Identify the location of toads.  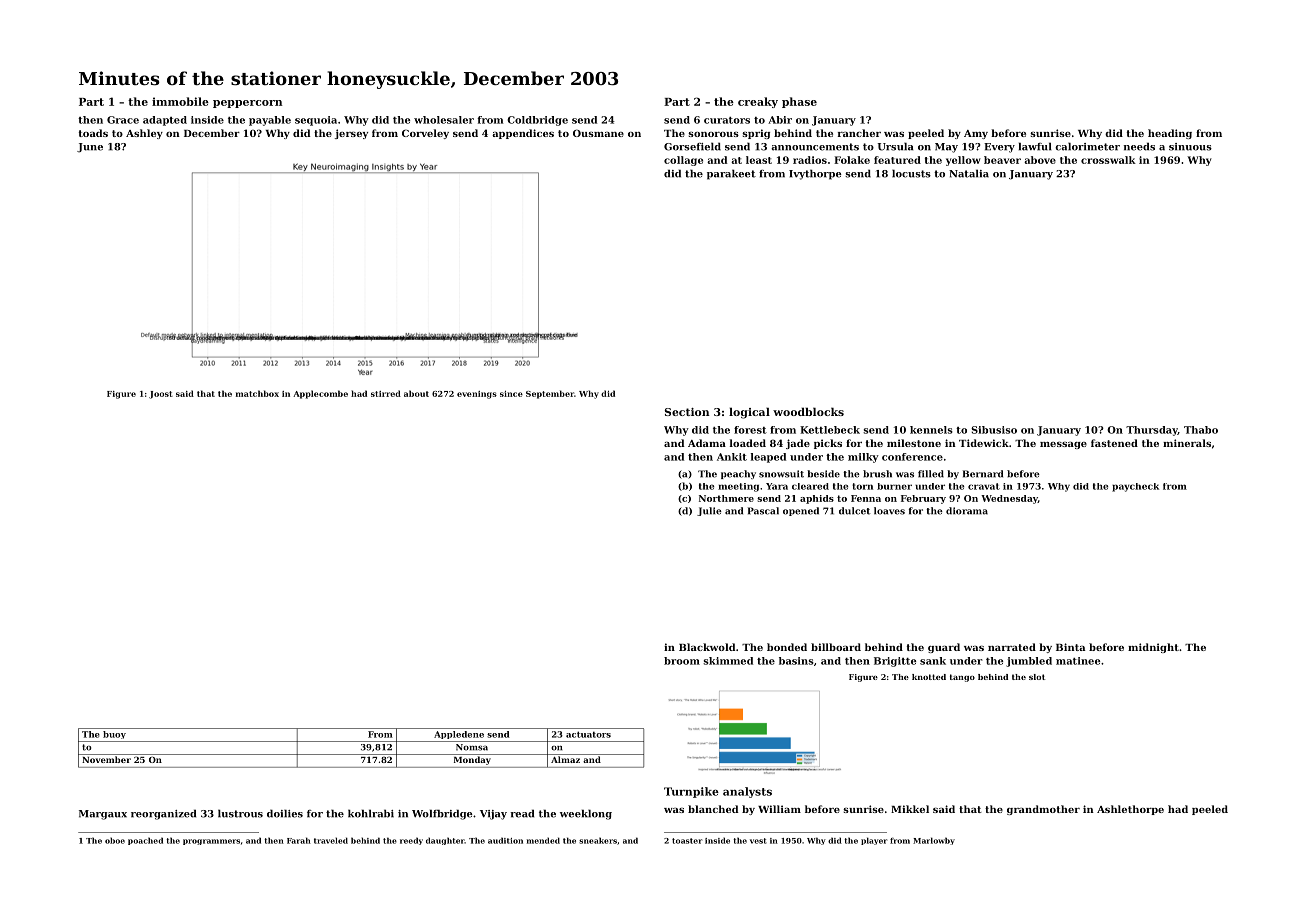
(93, 133).
